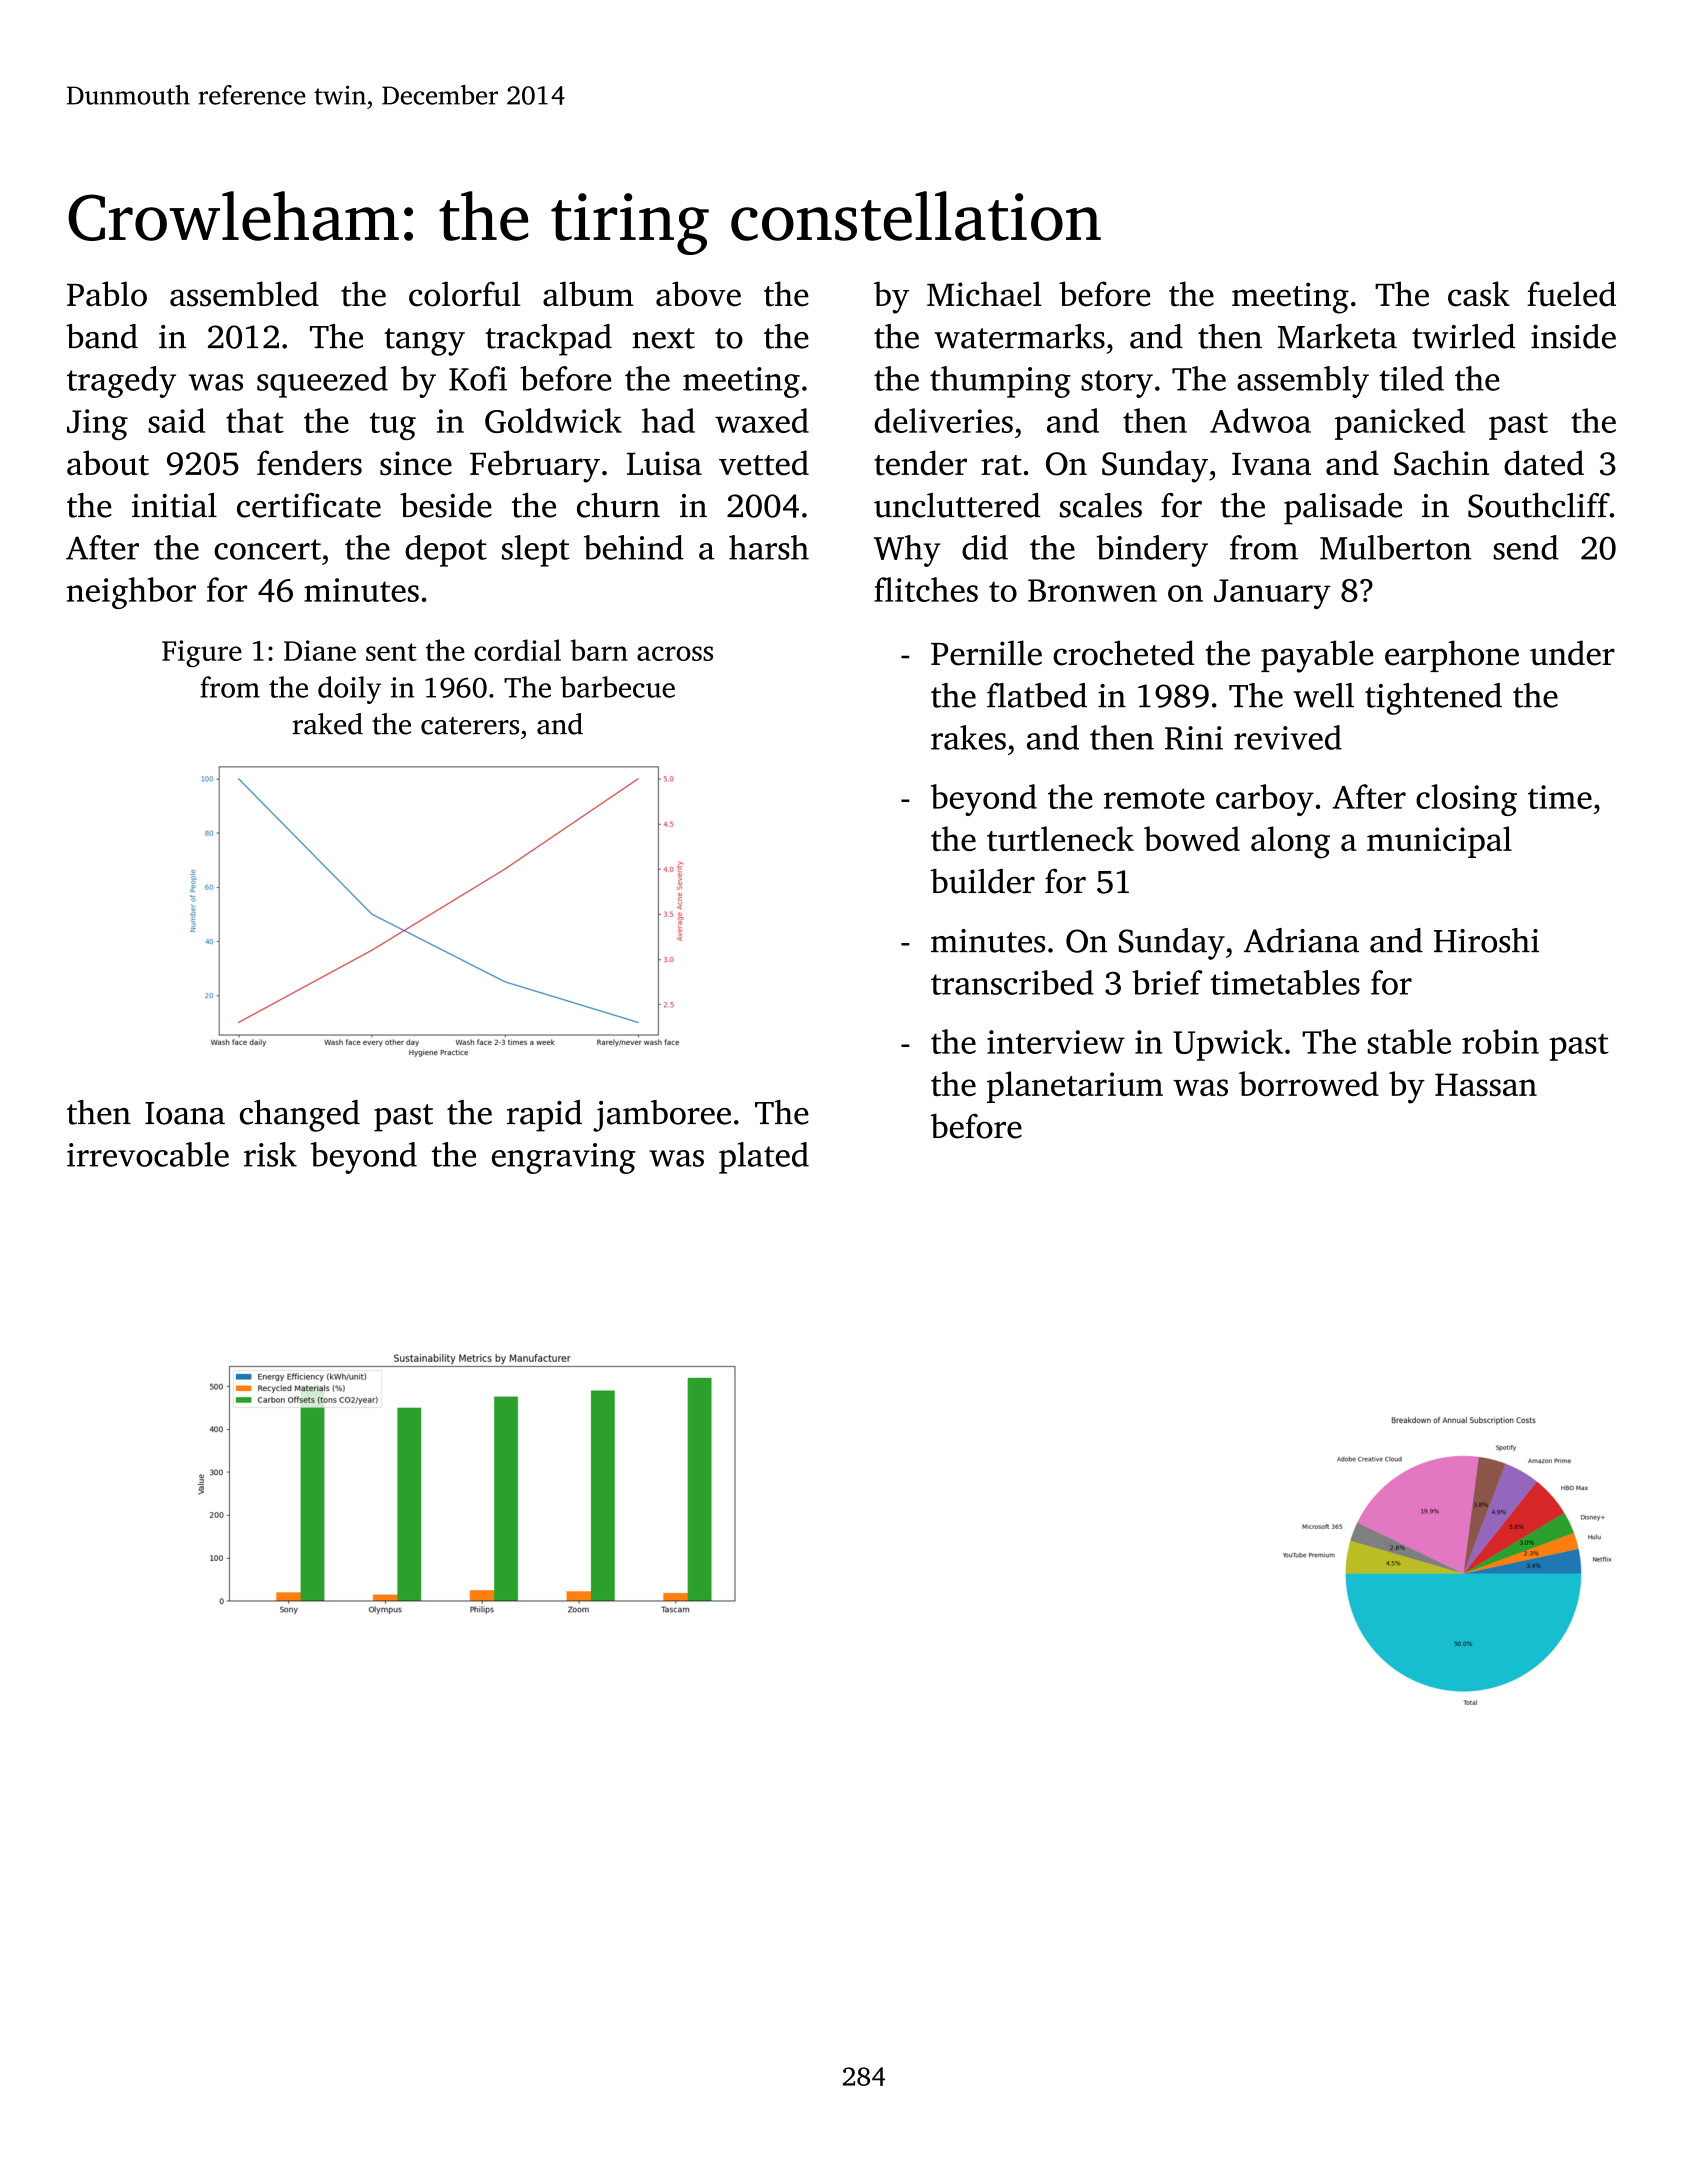  What do you see at coordinates (424, 342) in the screenshot?
I see `tangy` at bounding box center [424, 342].
